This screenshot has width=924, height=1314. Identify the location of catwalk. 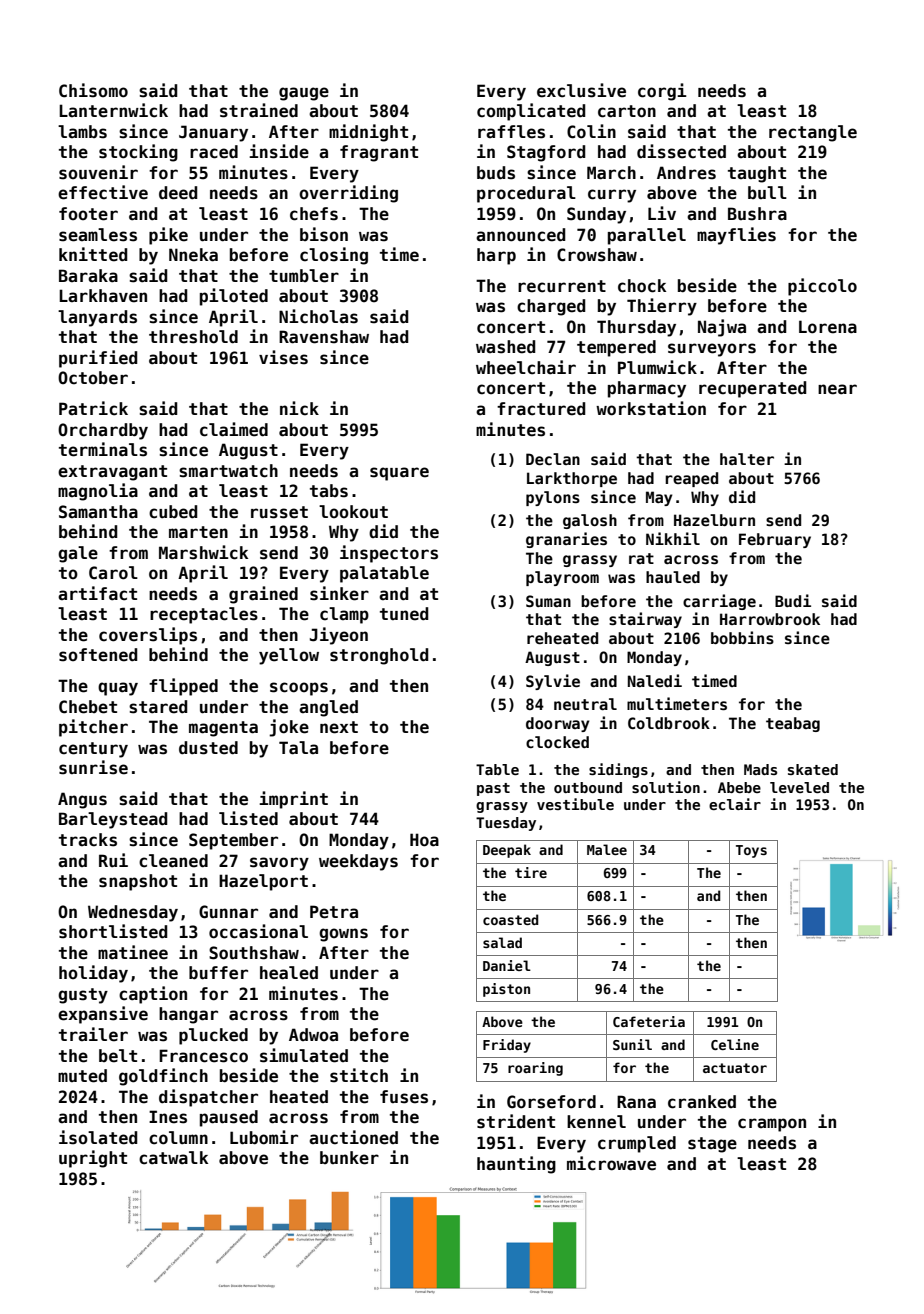
(173, 1158).
